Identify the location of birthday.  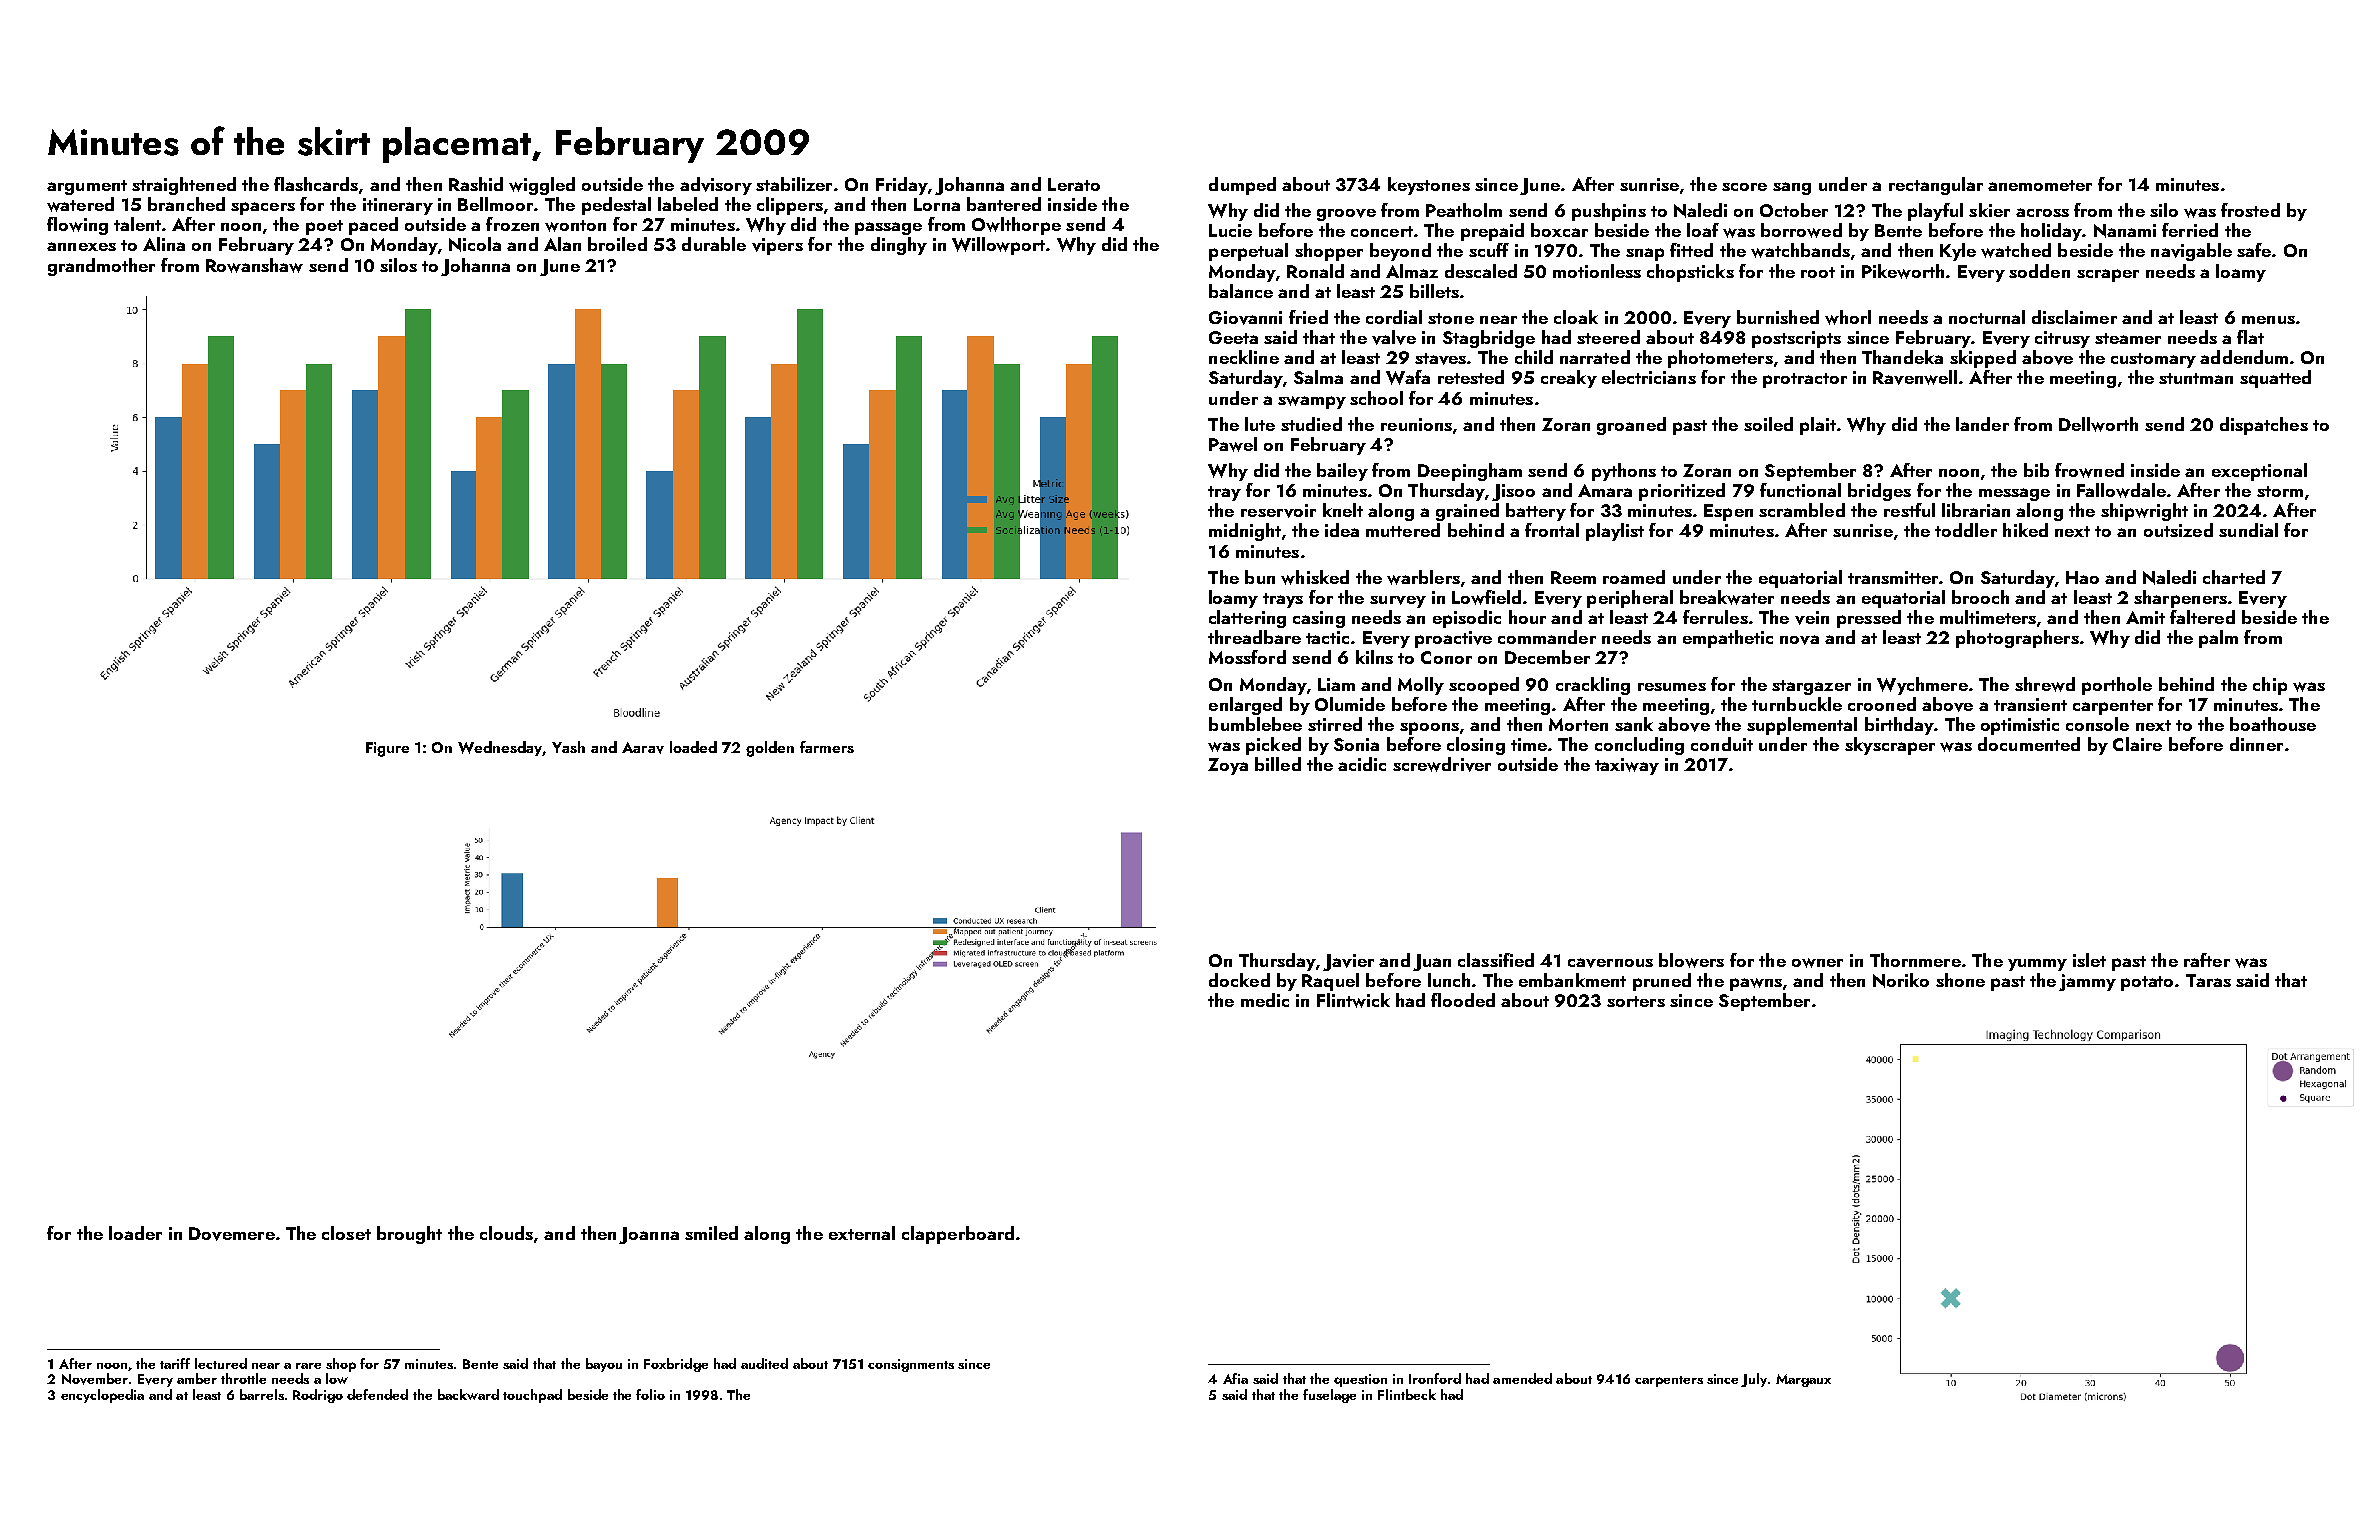
(1899, 726).
